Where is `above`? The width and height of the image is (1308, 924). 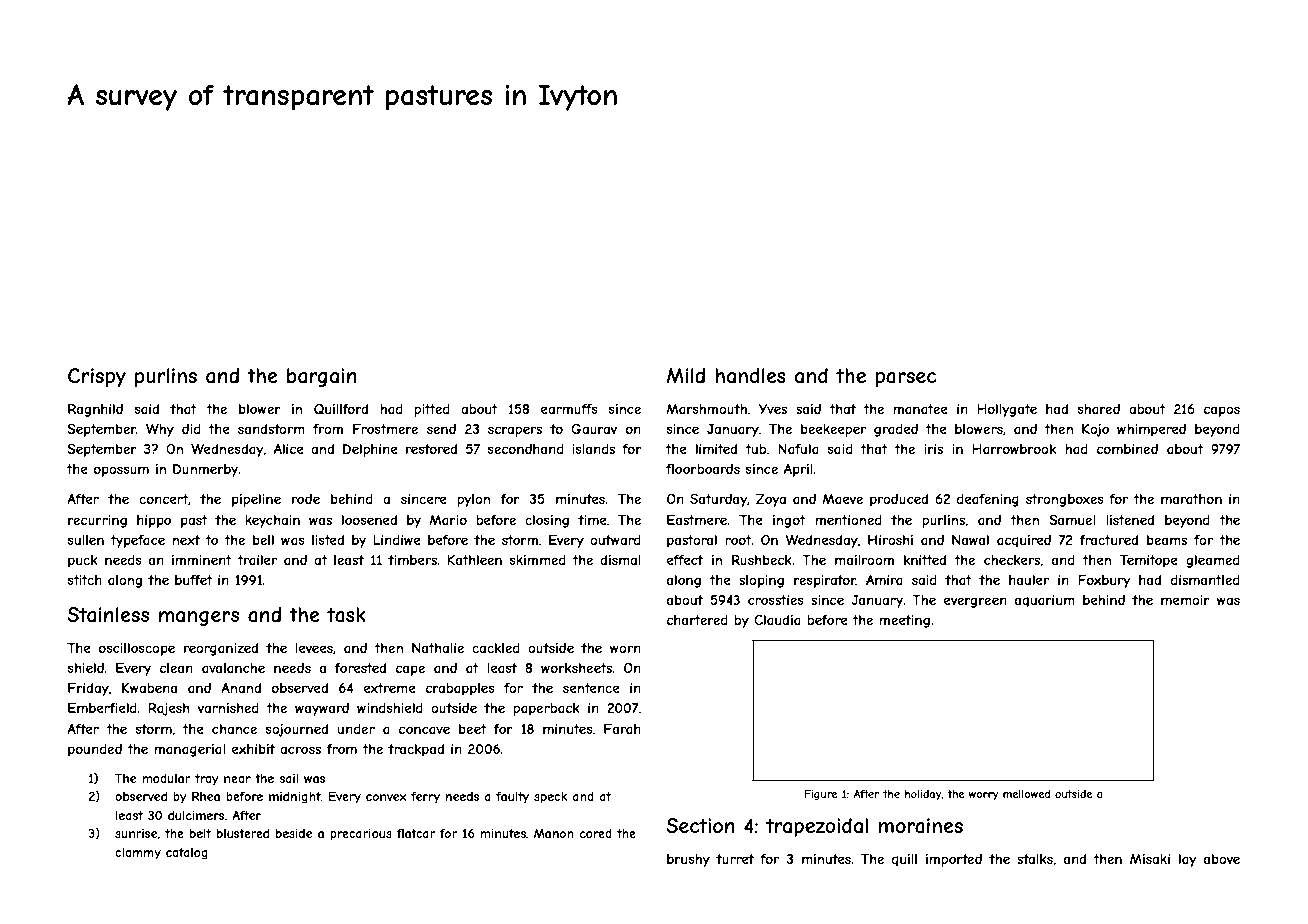
above is located at coordinates (1222, 859).
